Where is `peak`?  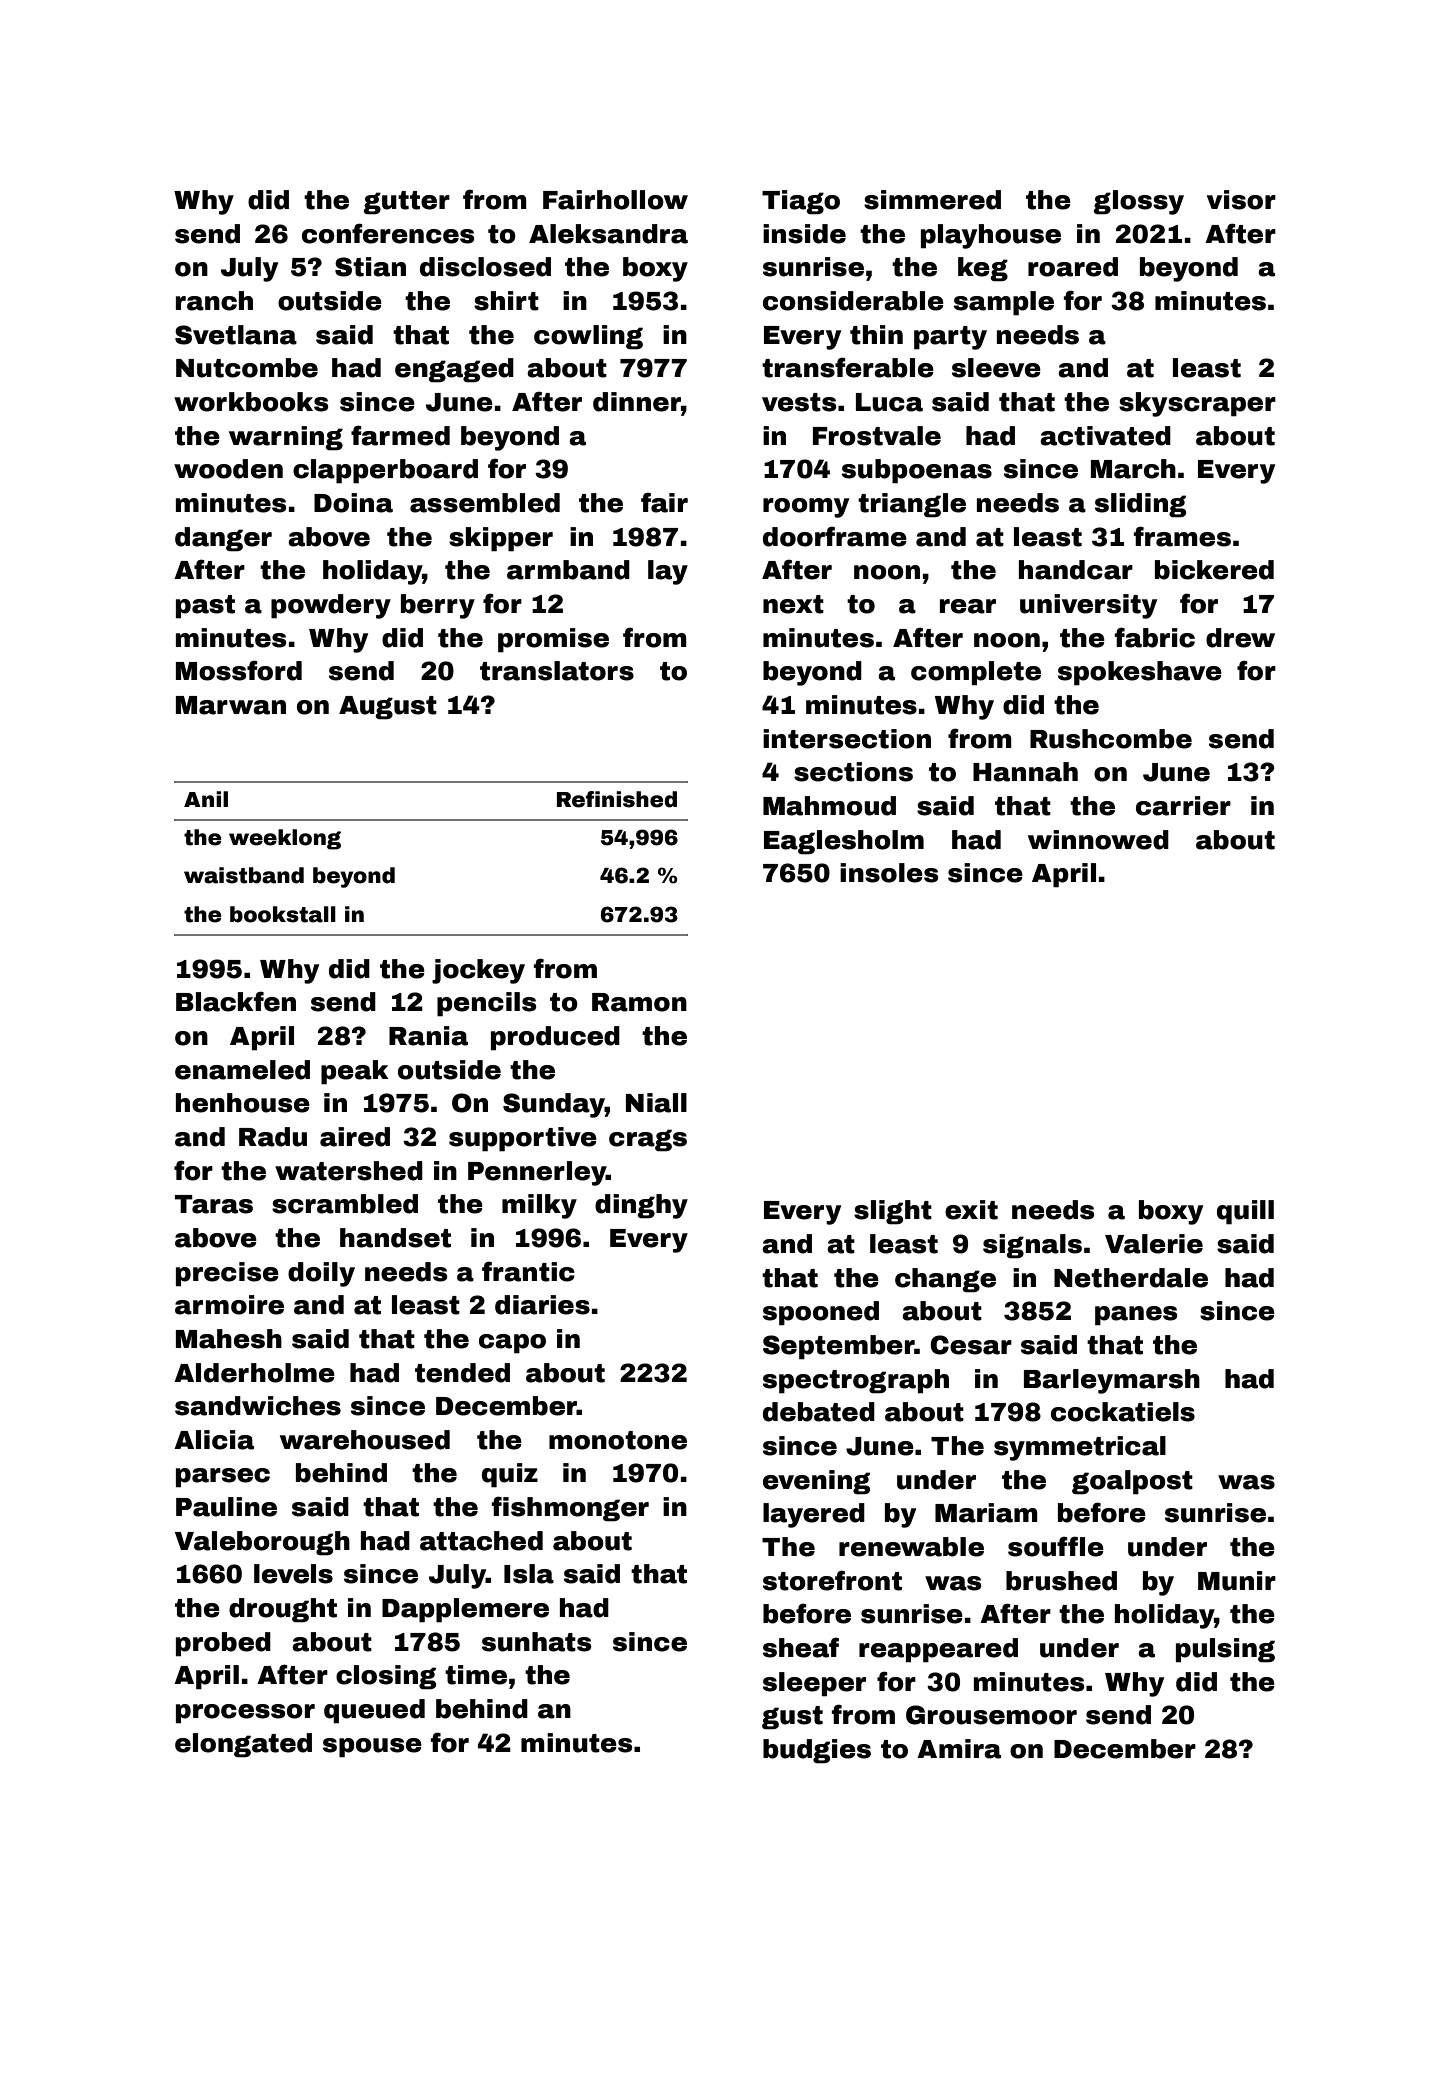 peak is located at coordinates (354, 1072).
